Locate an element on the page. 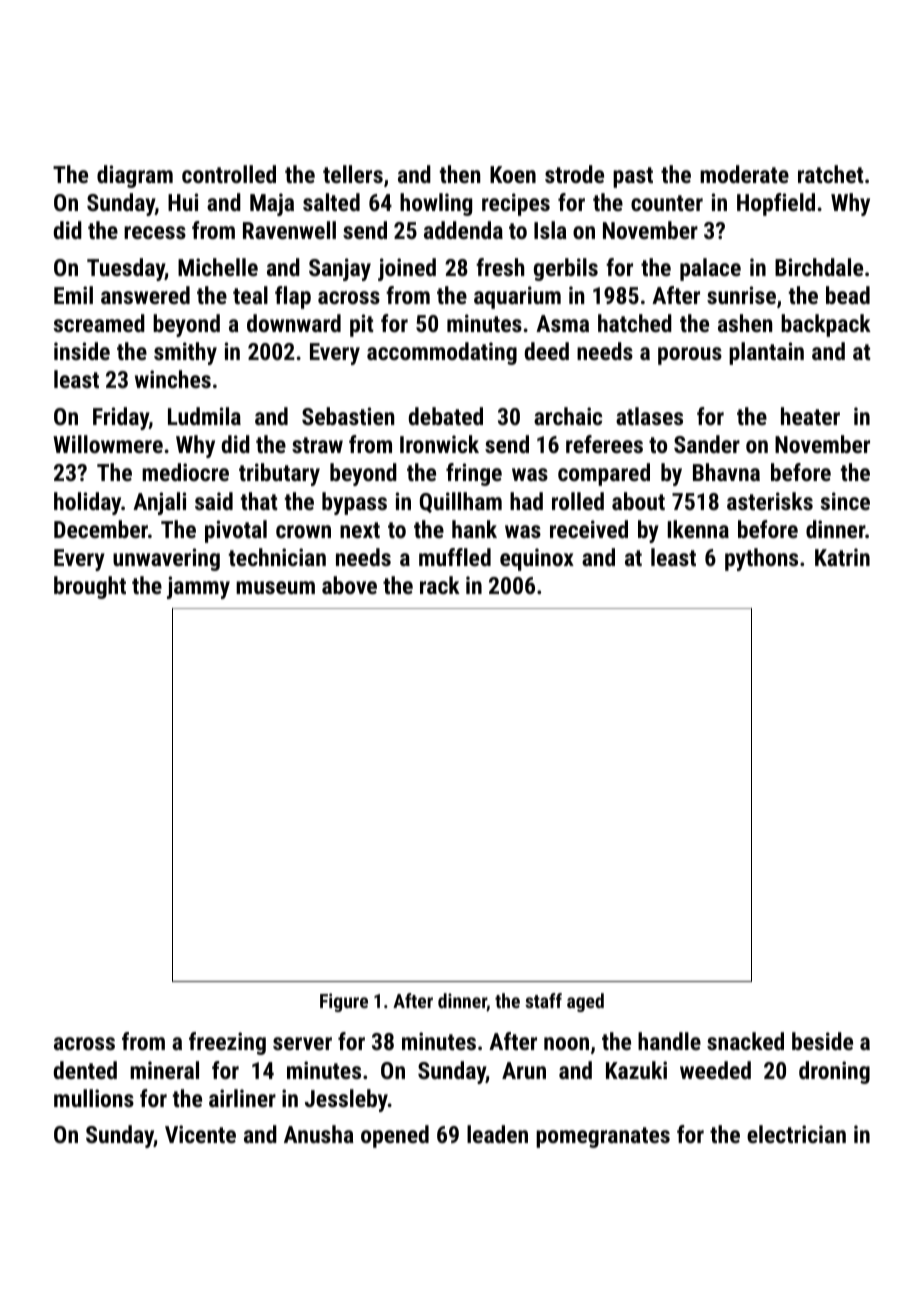  brought is located at coordinates (90, 587).
